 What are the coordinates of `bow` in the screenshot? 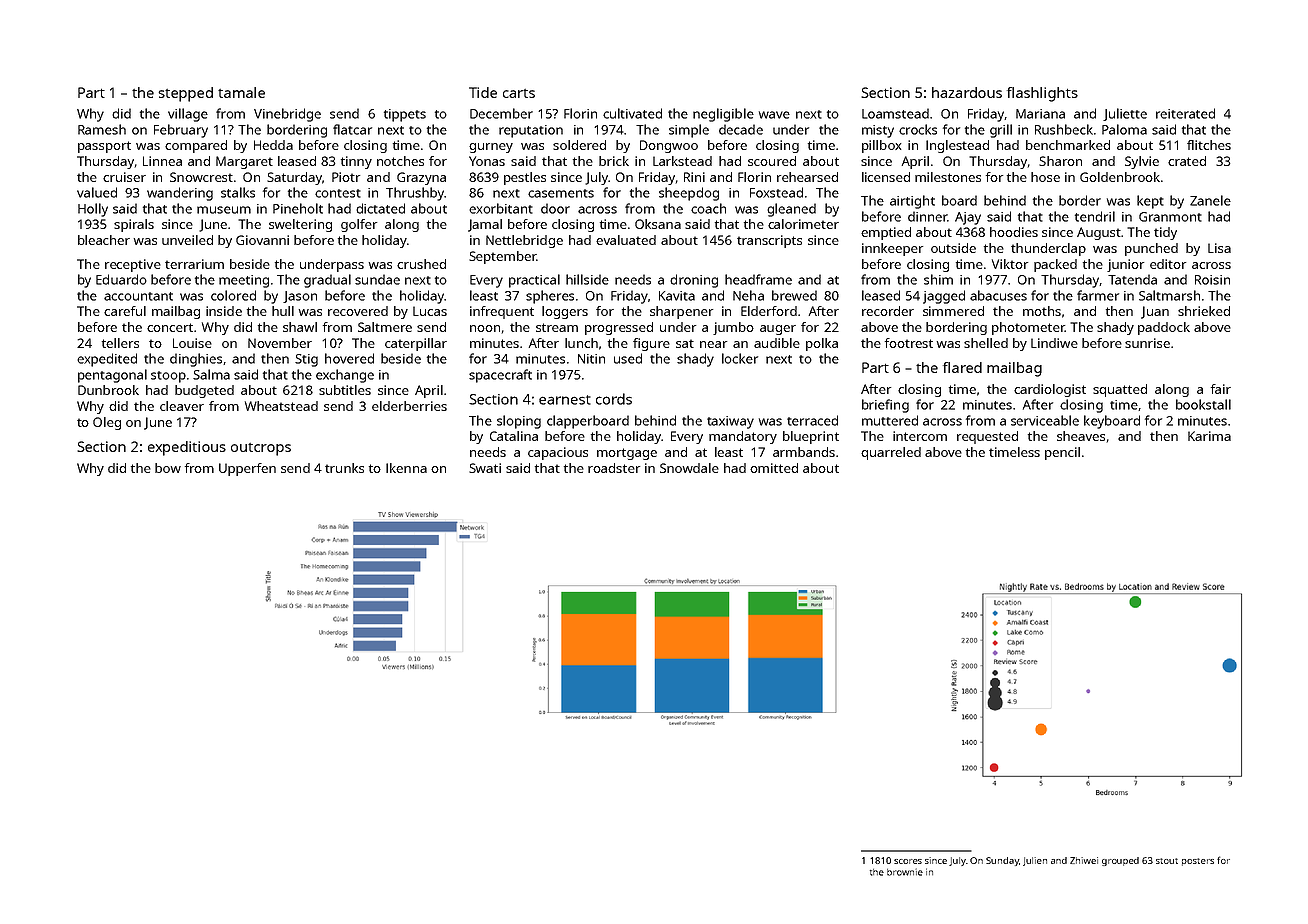 It's located at (168, 468).
